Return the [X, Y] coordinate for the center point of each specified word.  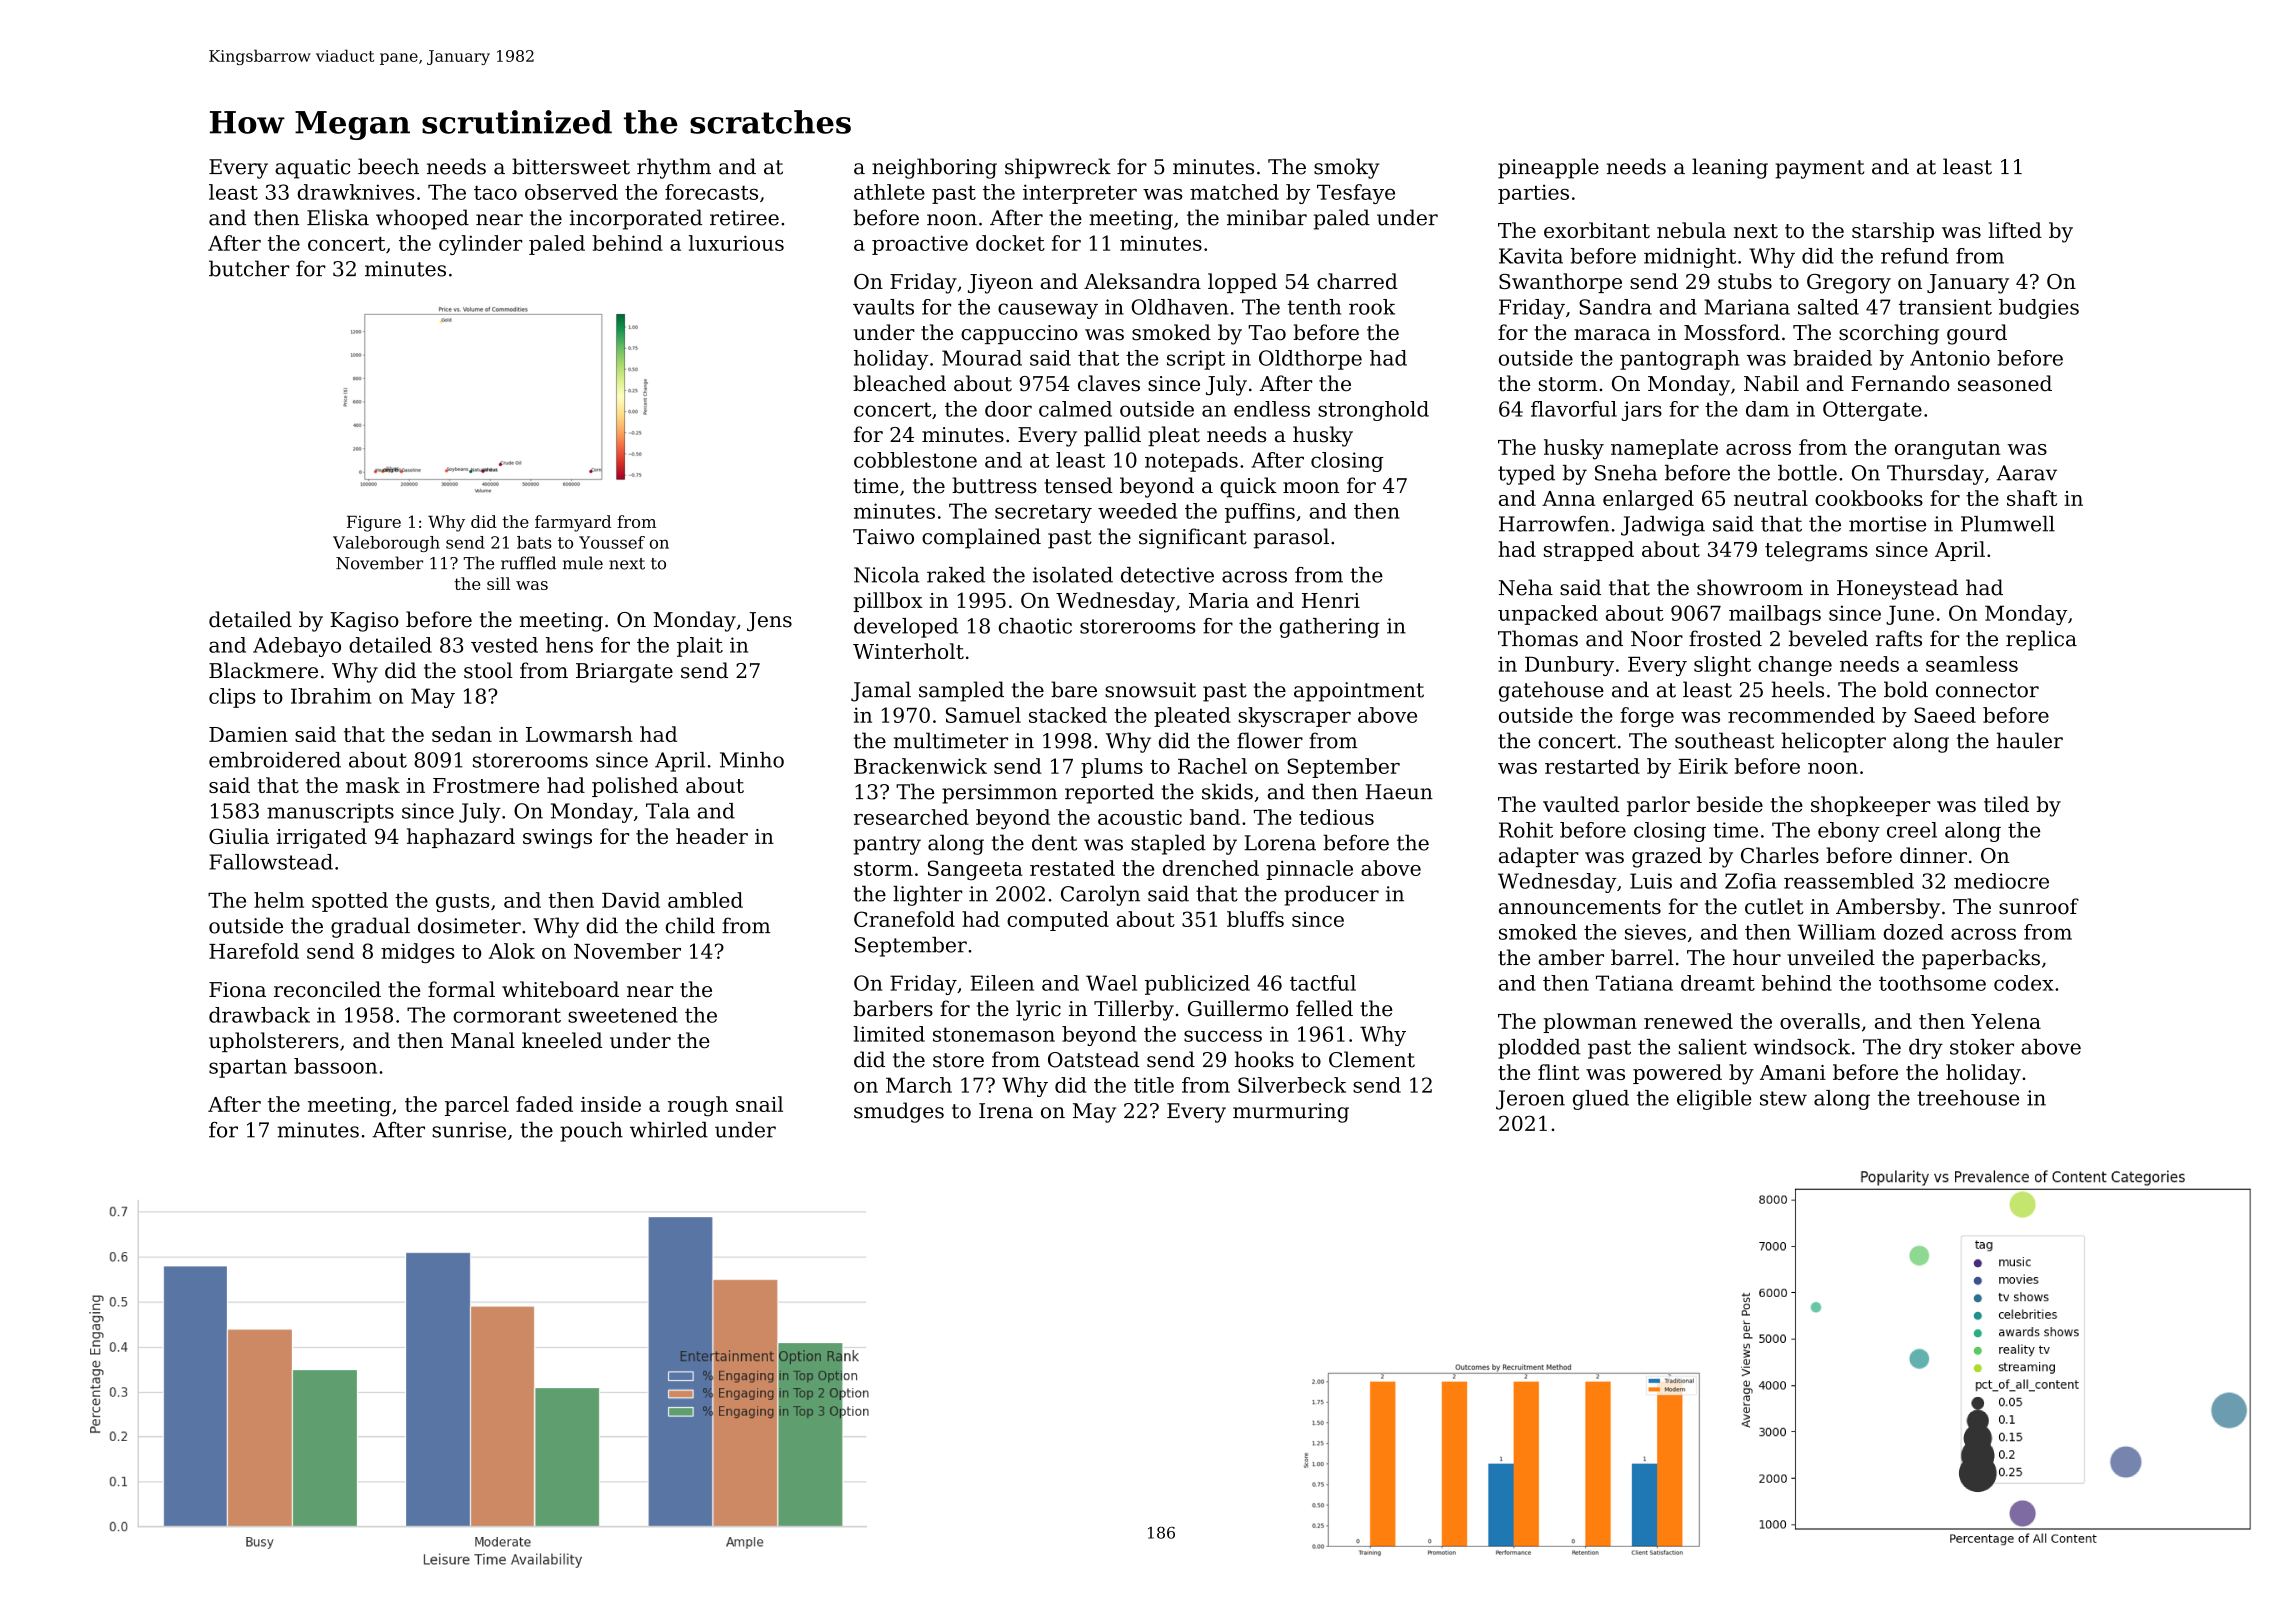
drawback [259, 1015]
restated [1072, 868]
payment [1819, 169]
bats [534, 542]
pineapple [1548, 168]
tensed [1078, 485]
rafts [1899, 638]
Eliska [338, 217]
